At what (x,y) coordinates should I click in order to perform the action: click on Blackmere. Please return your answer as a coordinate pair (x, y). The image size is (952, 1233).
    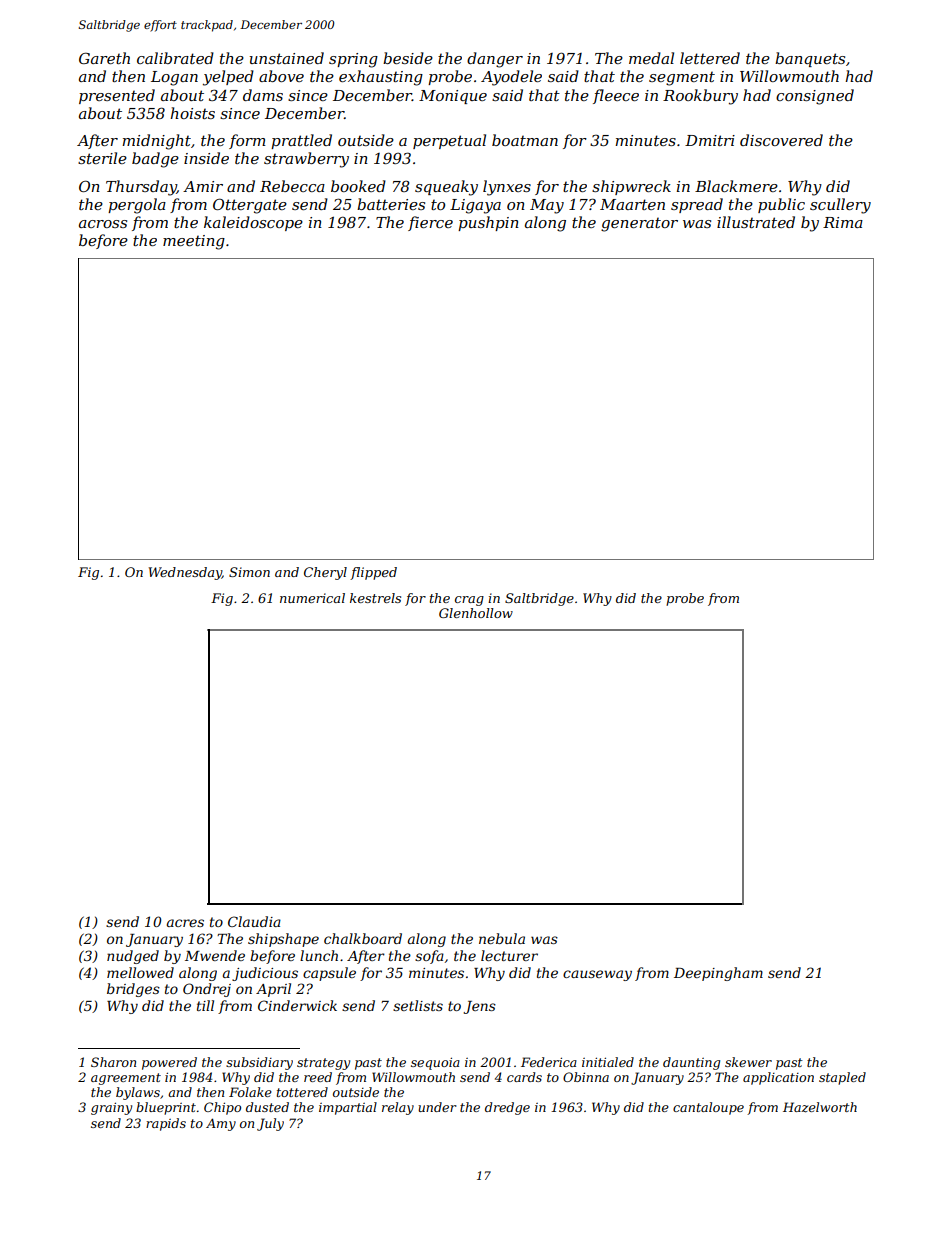
    Looking at the image, I should click on (736, 186).
